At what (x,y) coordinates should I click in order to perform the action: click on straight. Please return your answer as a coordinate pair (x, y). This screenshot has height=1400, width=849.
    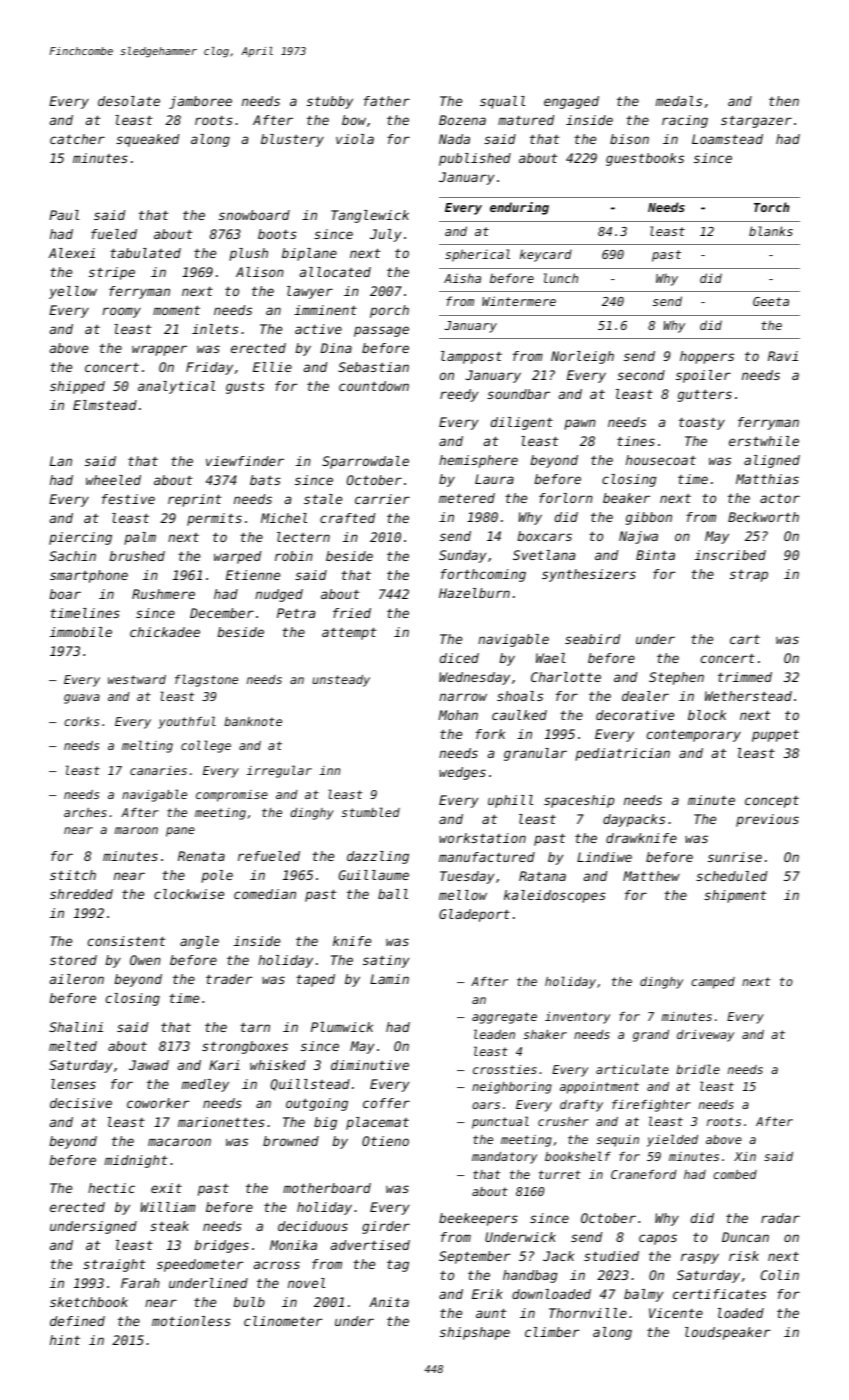
    Looking at the image, I should click on (114, 1265).
